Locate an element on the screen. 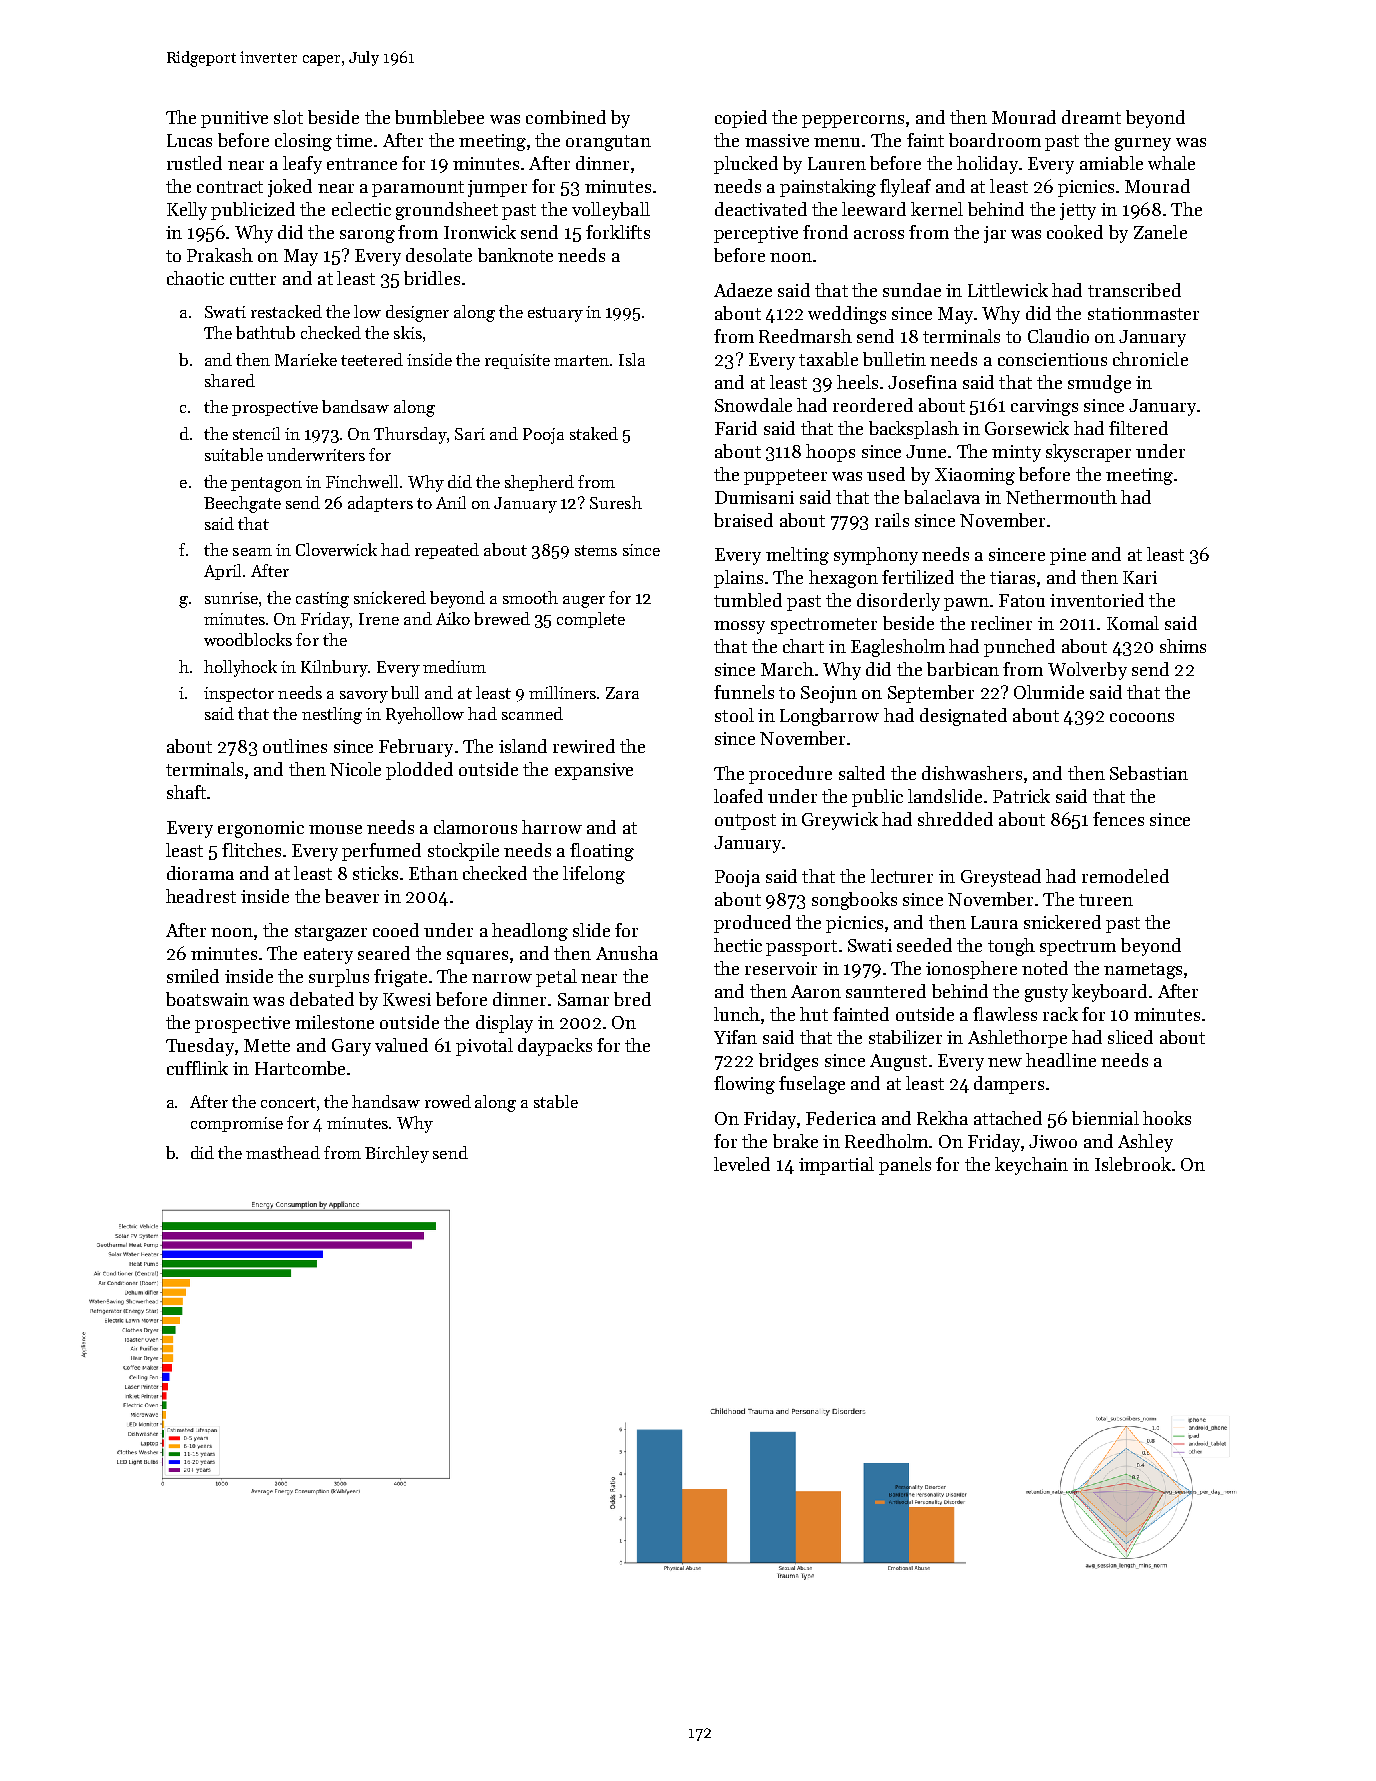 The height and width of the screenshot is (1781, 1376). compromise is located at coordinates (237, 1124).
